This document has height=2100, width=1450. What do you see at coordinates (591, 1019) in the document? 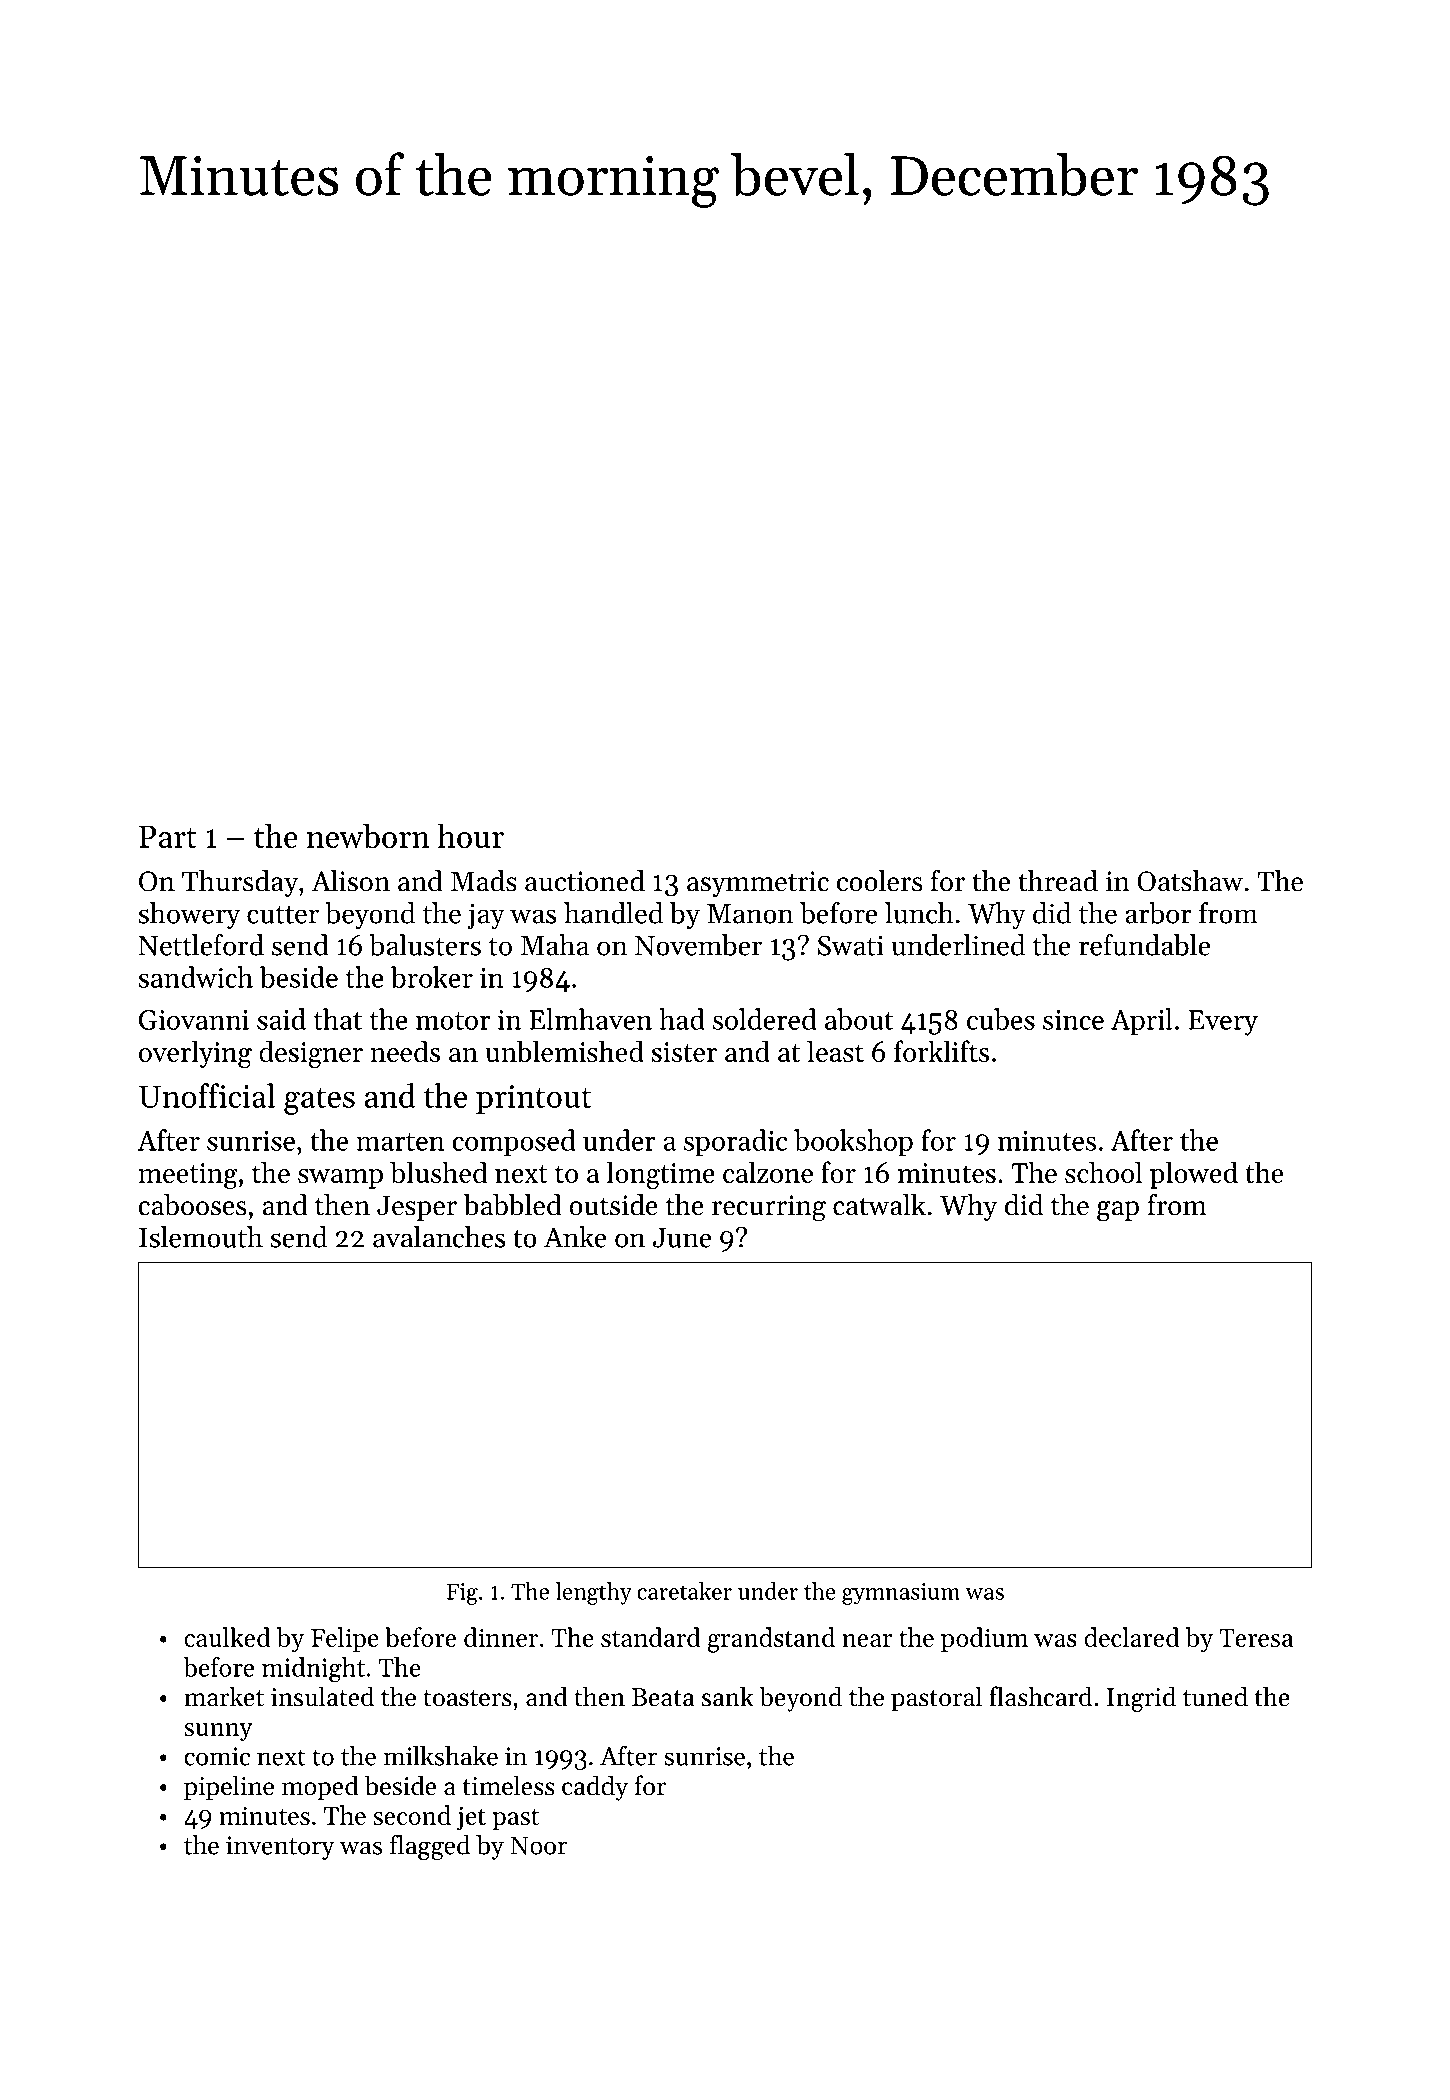
I see `Elmhaven` at bounding box center [591, 1019].
